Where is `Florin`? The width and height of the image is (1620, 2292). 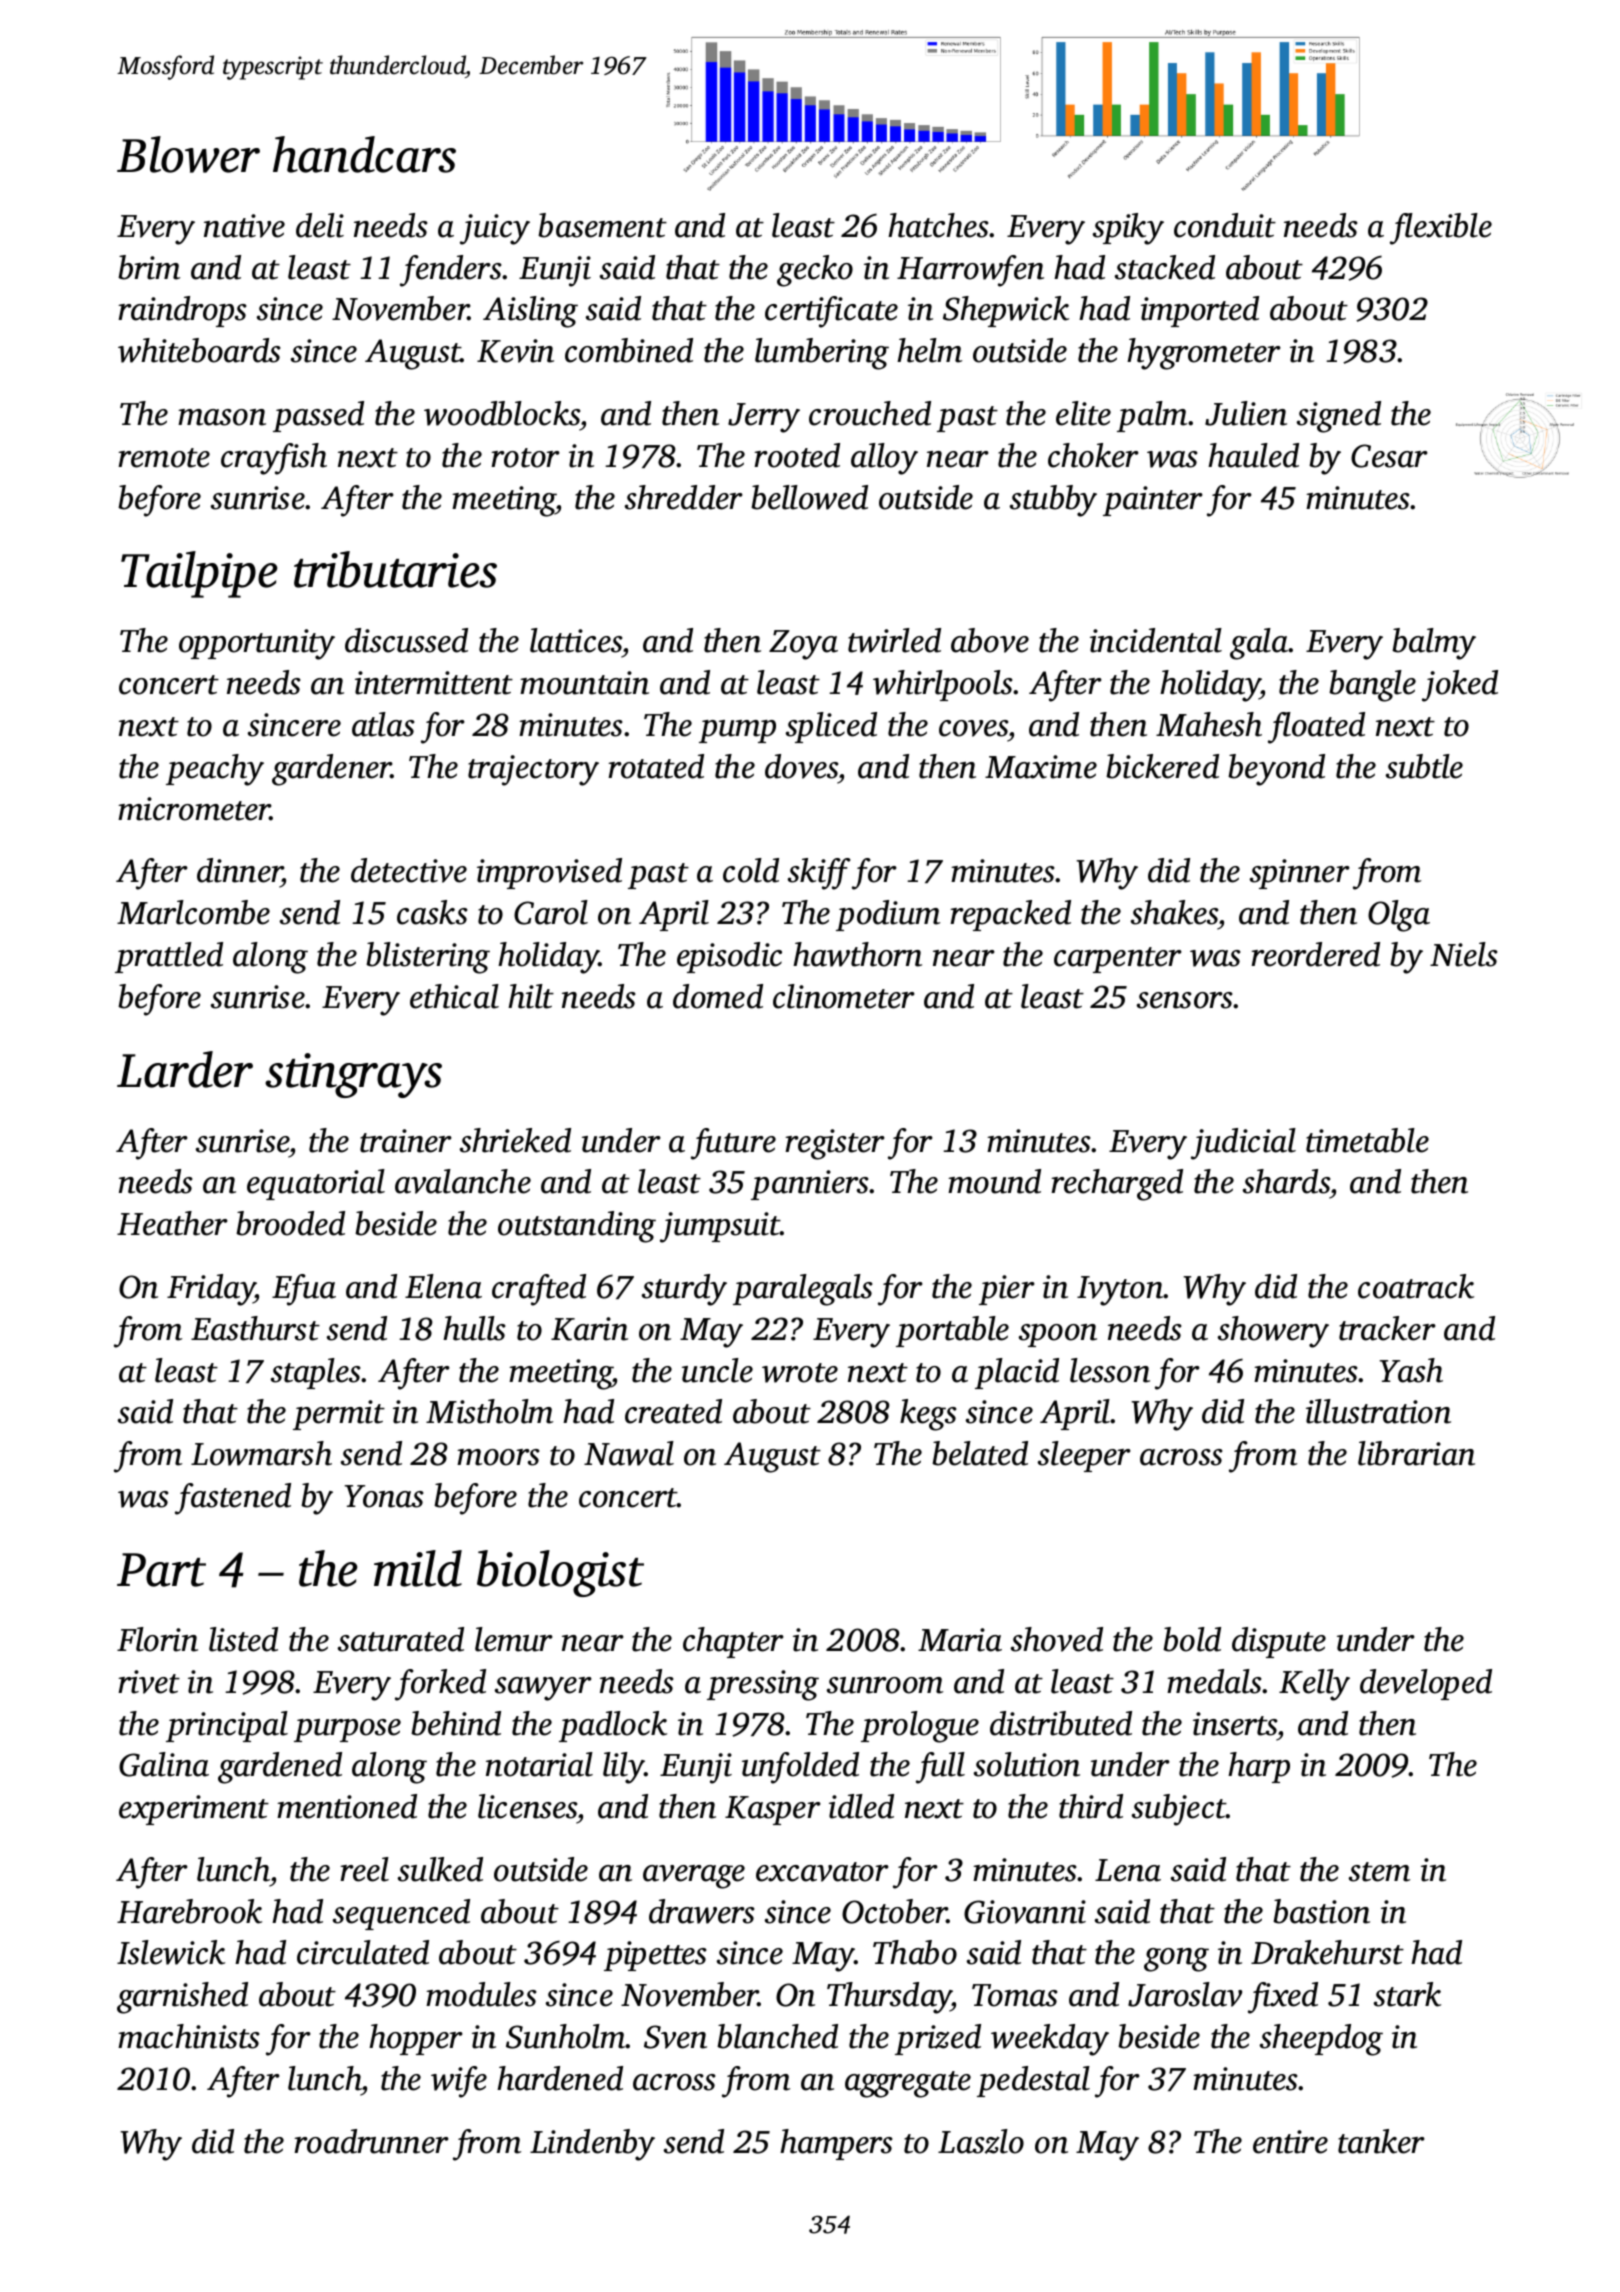
Florin is located at coordinates (157, 1639).
